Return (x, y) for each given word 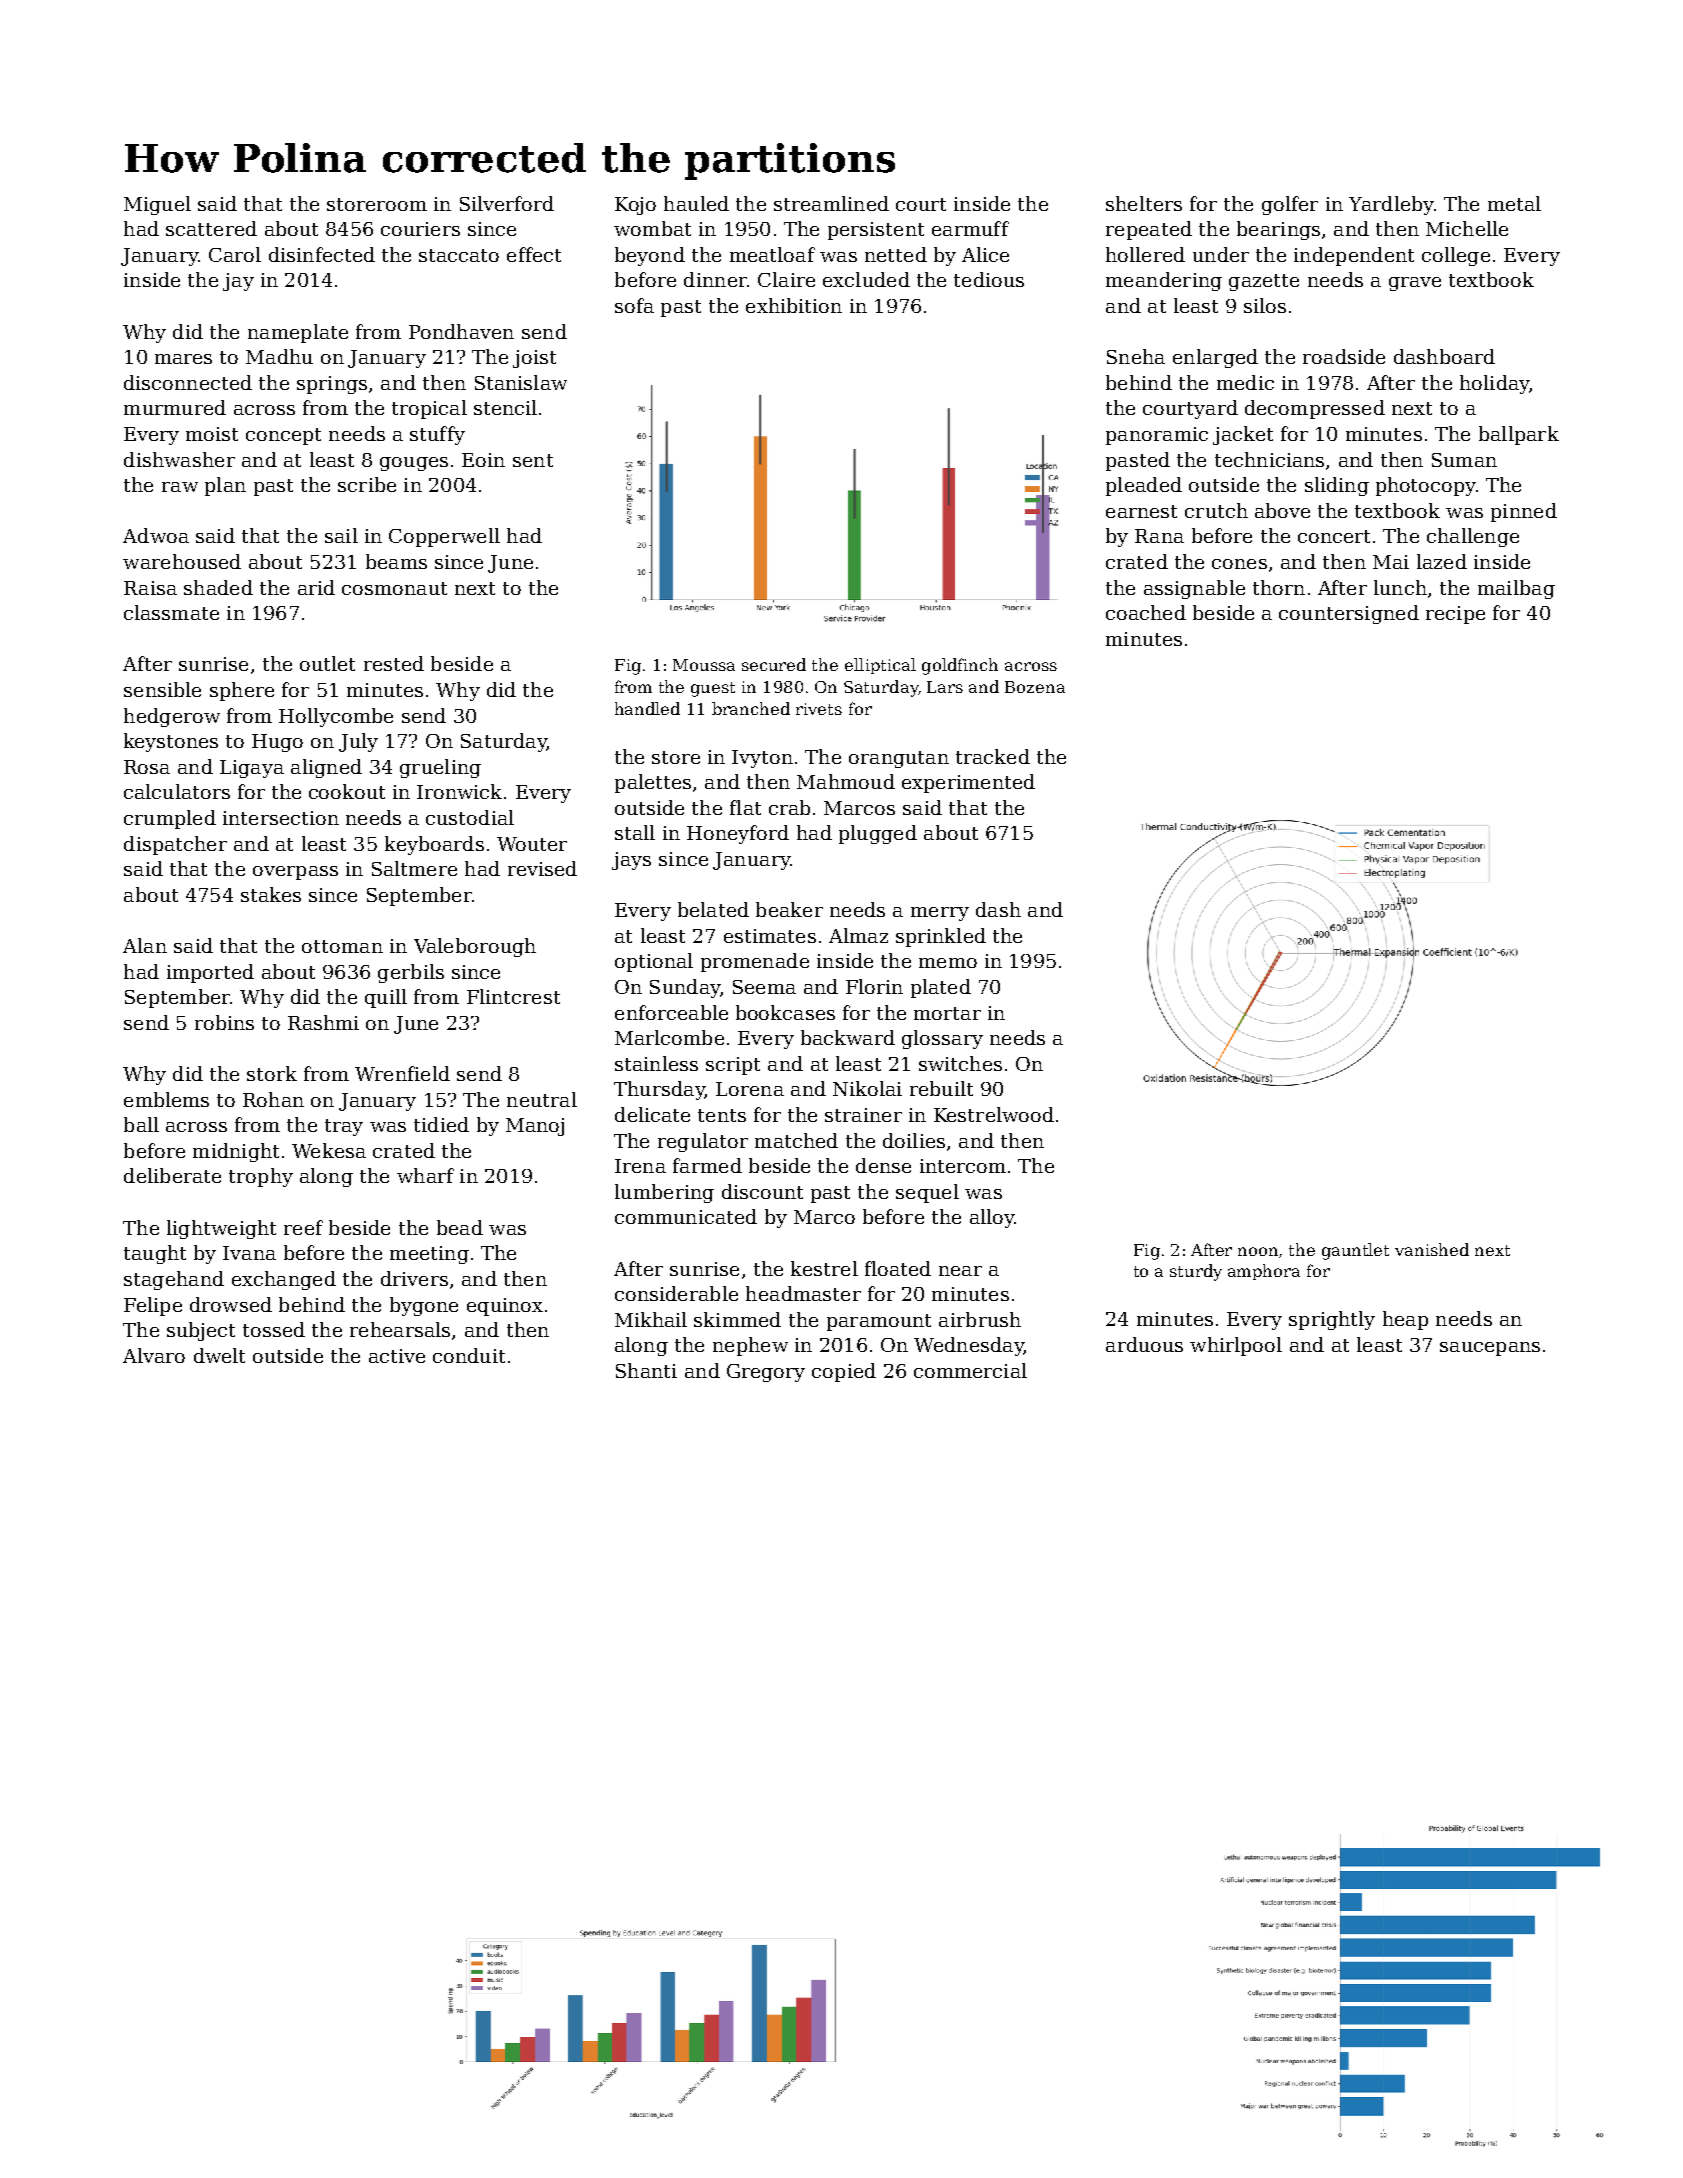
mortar (947, 1013)
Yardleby (1391, 205)
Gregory (766, 1373)
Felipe (153, 1306)
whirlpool (1236, 1346)
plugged (878, 834)
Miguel (157, 205)
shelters (1144, 203)
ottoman (342, 946)
